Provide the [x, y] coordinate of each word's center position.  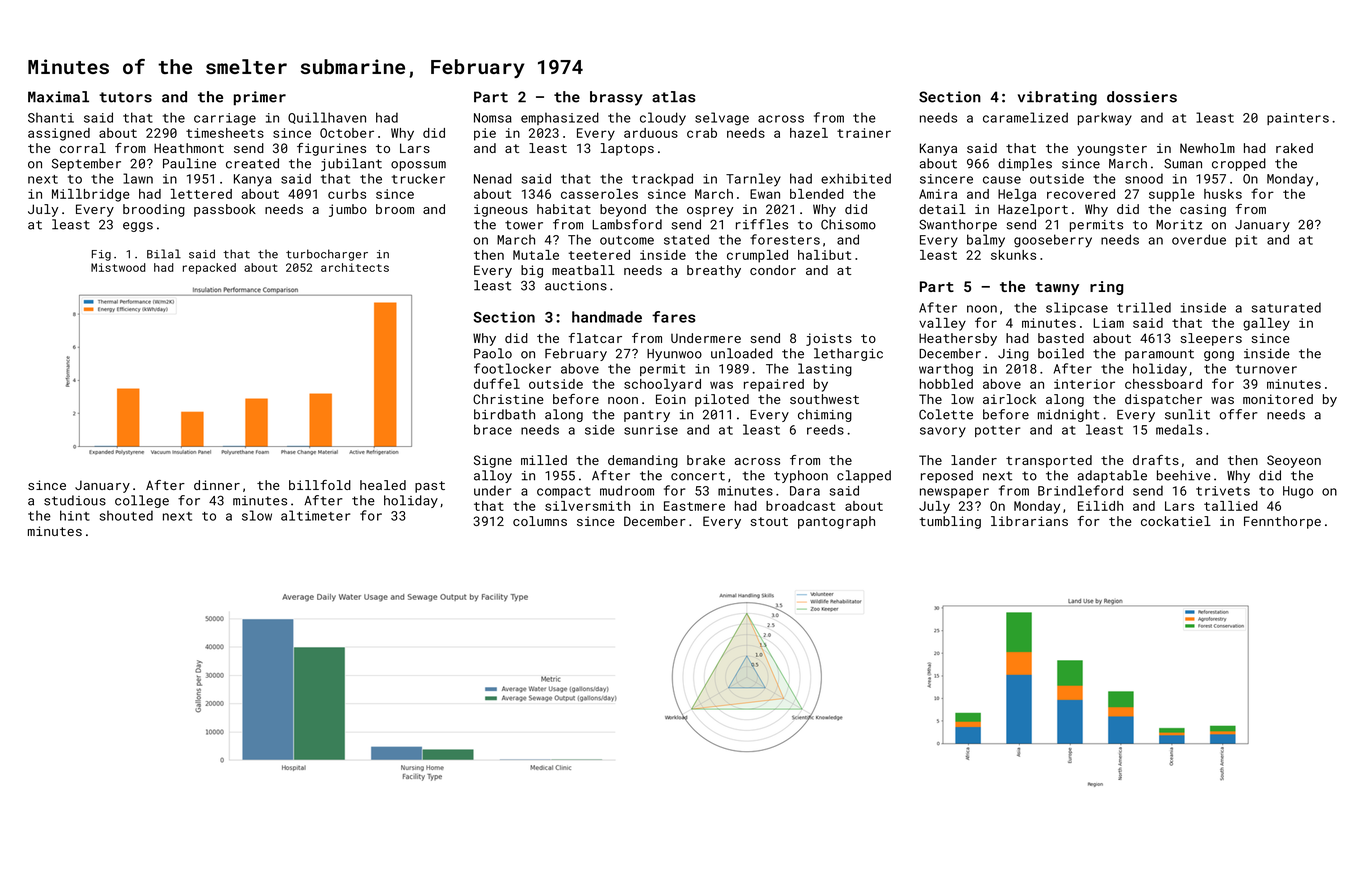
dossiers [1142, 97]
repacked [209, 268]
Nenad [493, 178]
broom [395, 209]
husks [1223, 194]
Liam [1108, 323]
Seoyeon [1294, 461]
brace [493, 429]
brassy [616, 98]
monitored [1278, 399]
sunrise [651, 430]
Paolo [493, 353]
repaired [774, 385]
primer [260, 98]
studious [75, 500]
